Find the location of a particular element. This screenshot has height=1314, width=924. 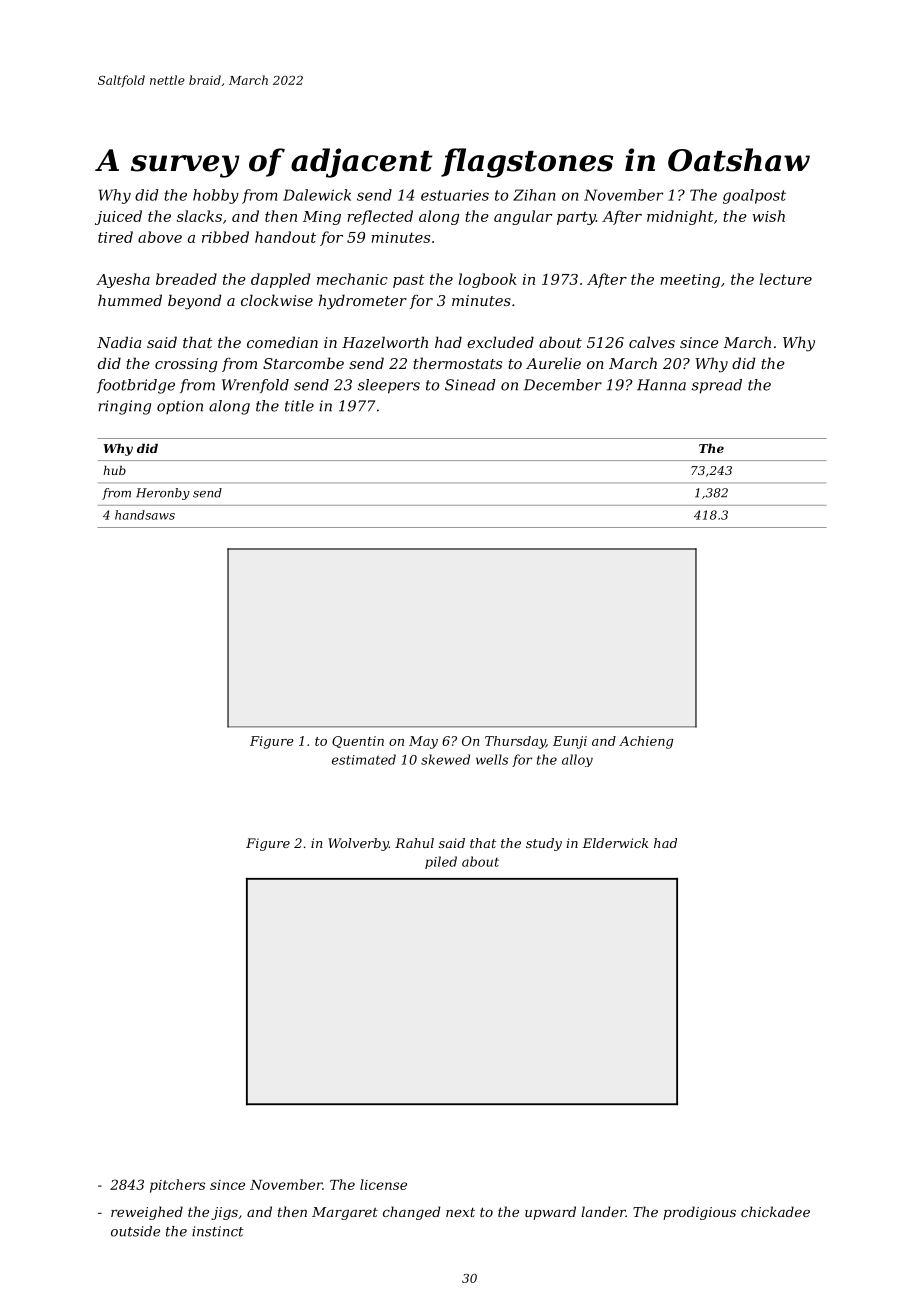

instinct is located at coordinates (218, 1231).
